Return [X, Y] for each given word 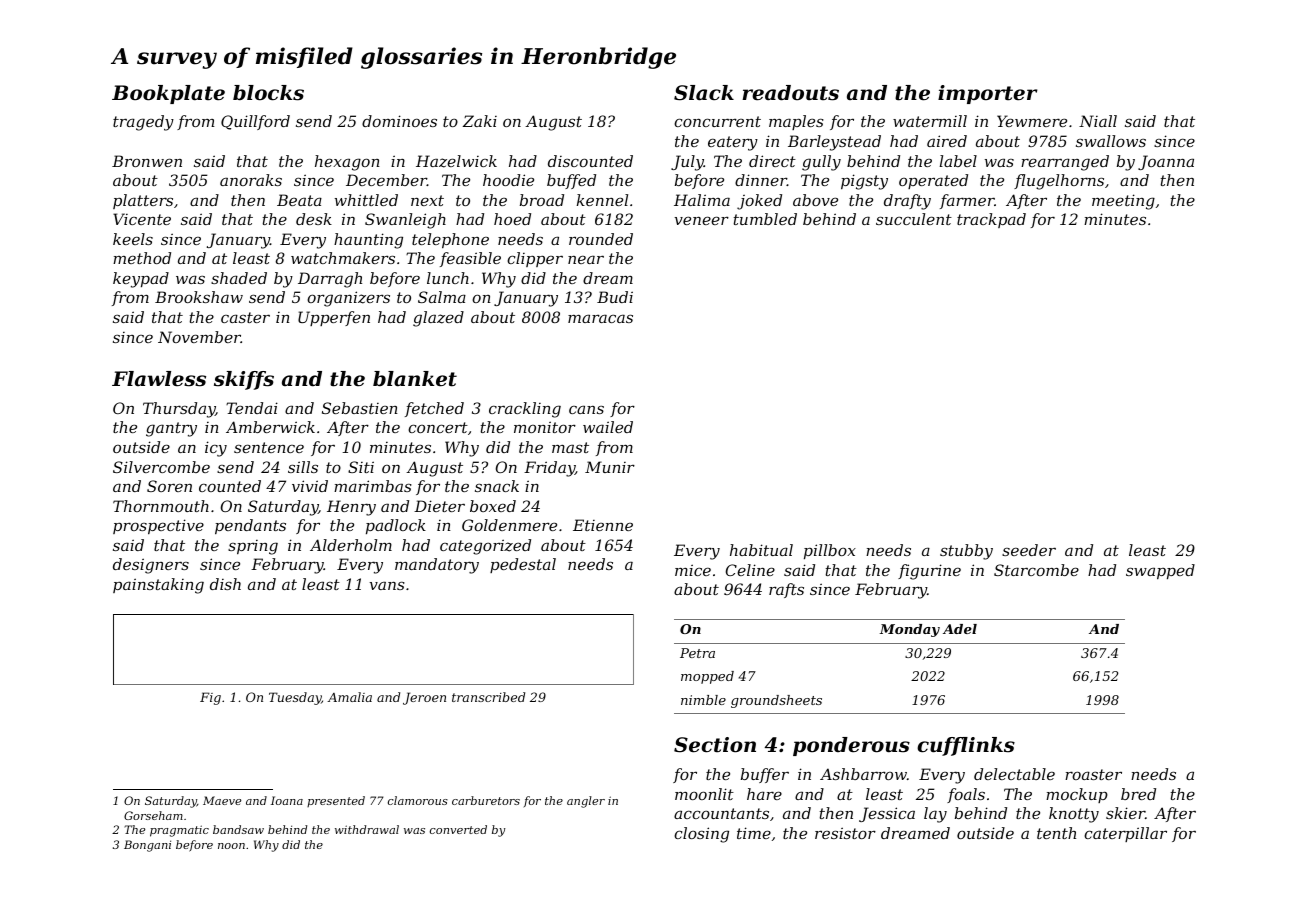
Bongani [147, 846]
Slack [704, 93]
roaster [1093, 774]
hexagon [347, 163]
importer [988, 94]
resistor [845, 833]
